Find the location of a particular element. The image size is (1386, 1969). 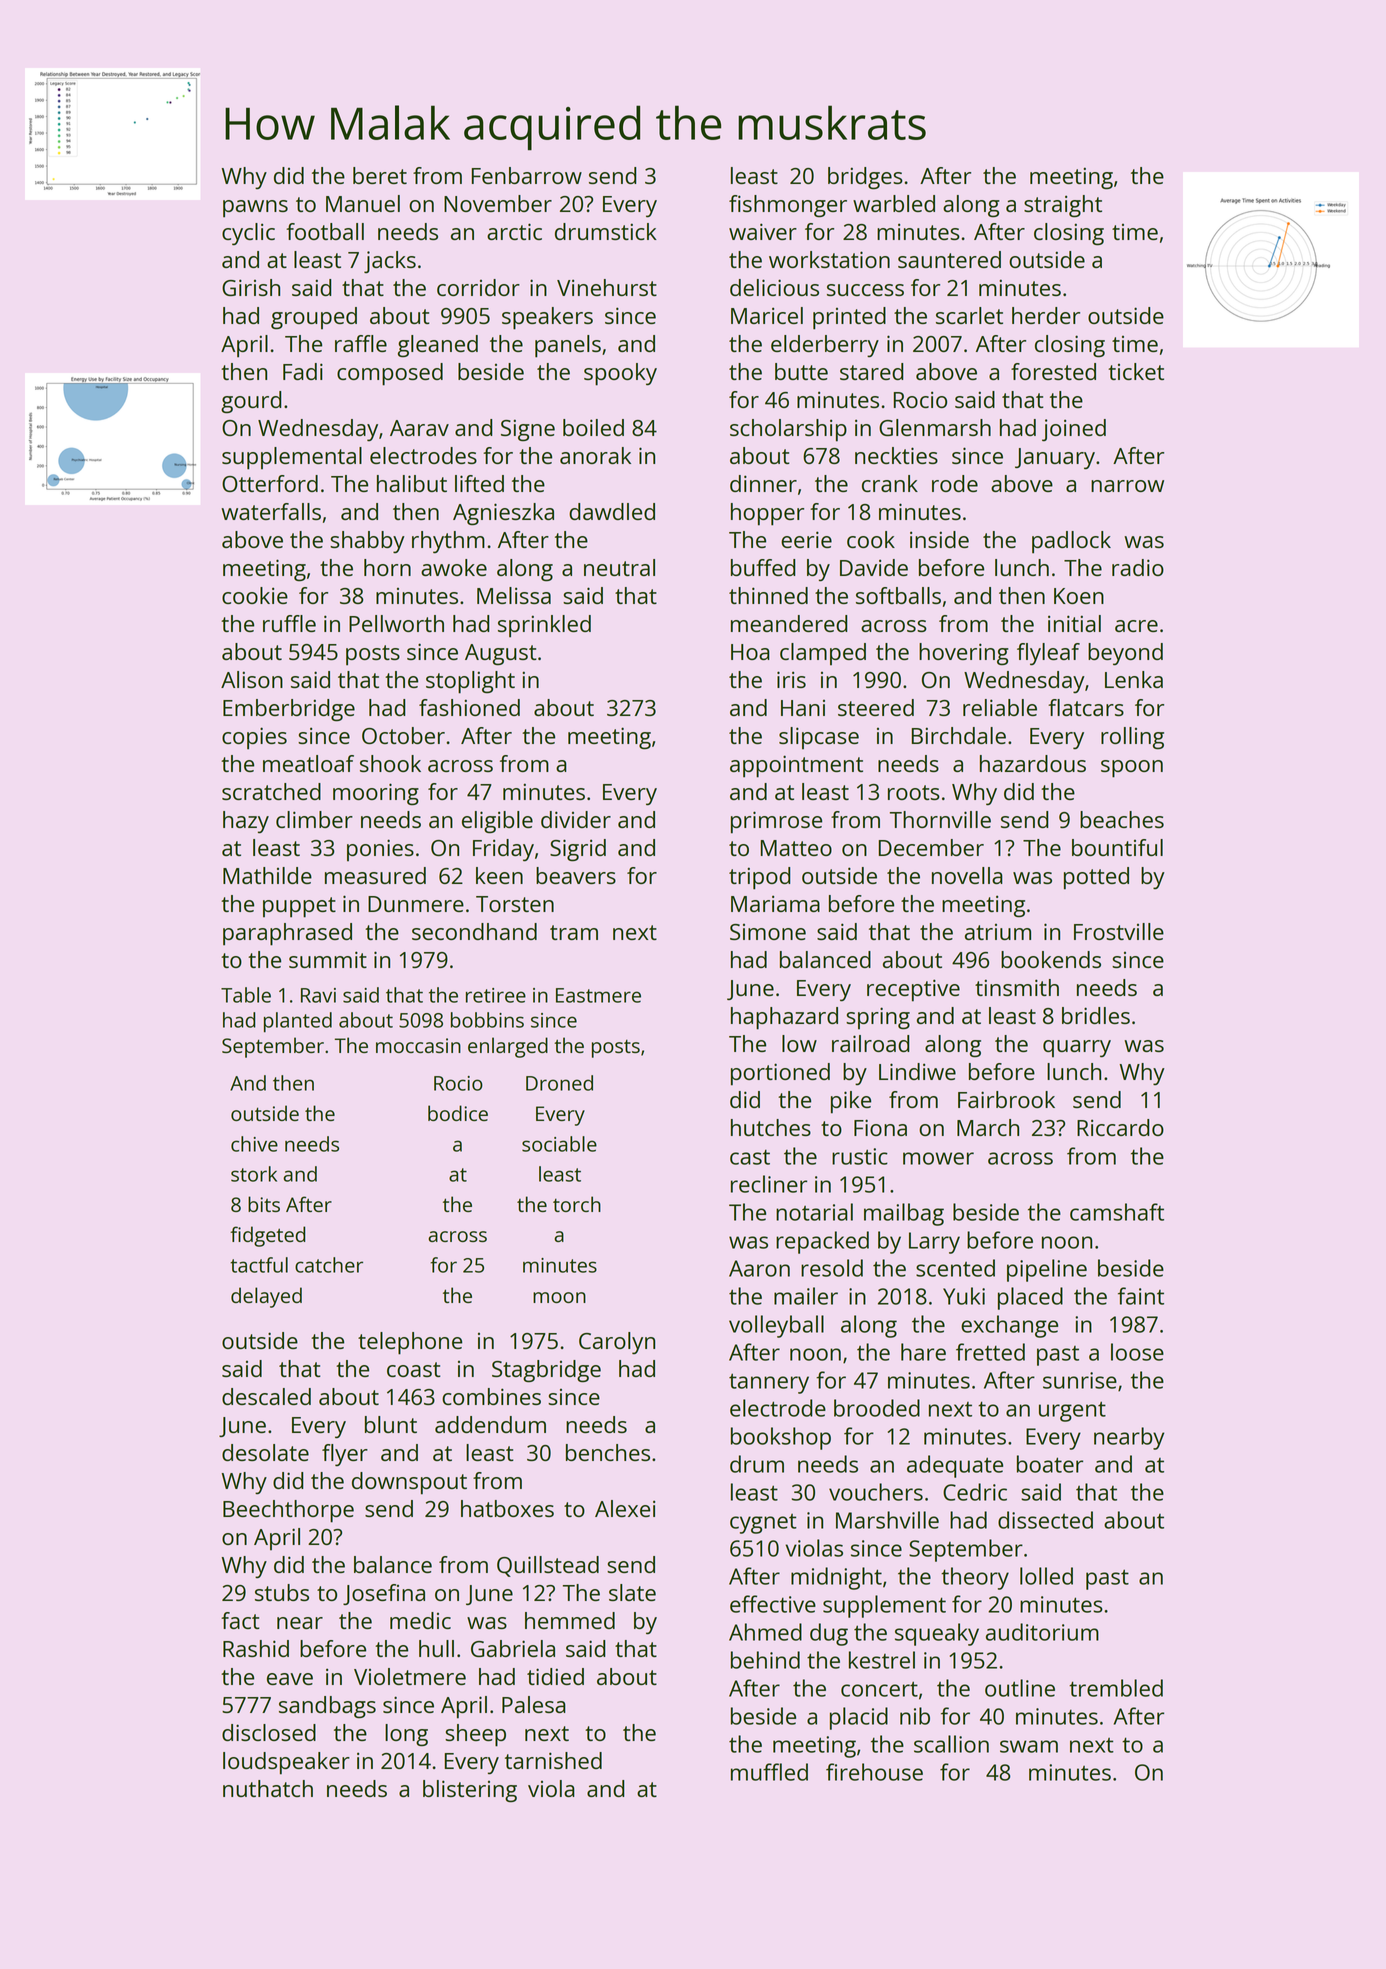

Simone is located at coordinates (768, 932).
